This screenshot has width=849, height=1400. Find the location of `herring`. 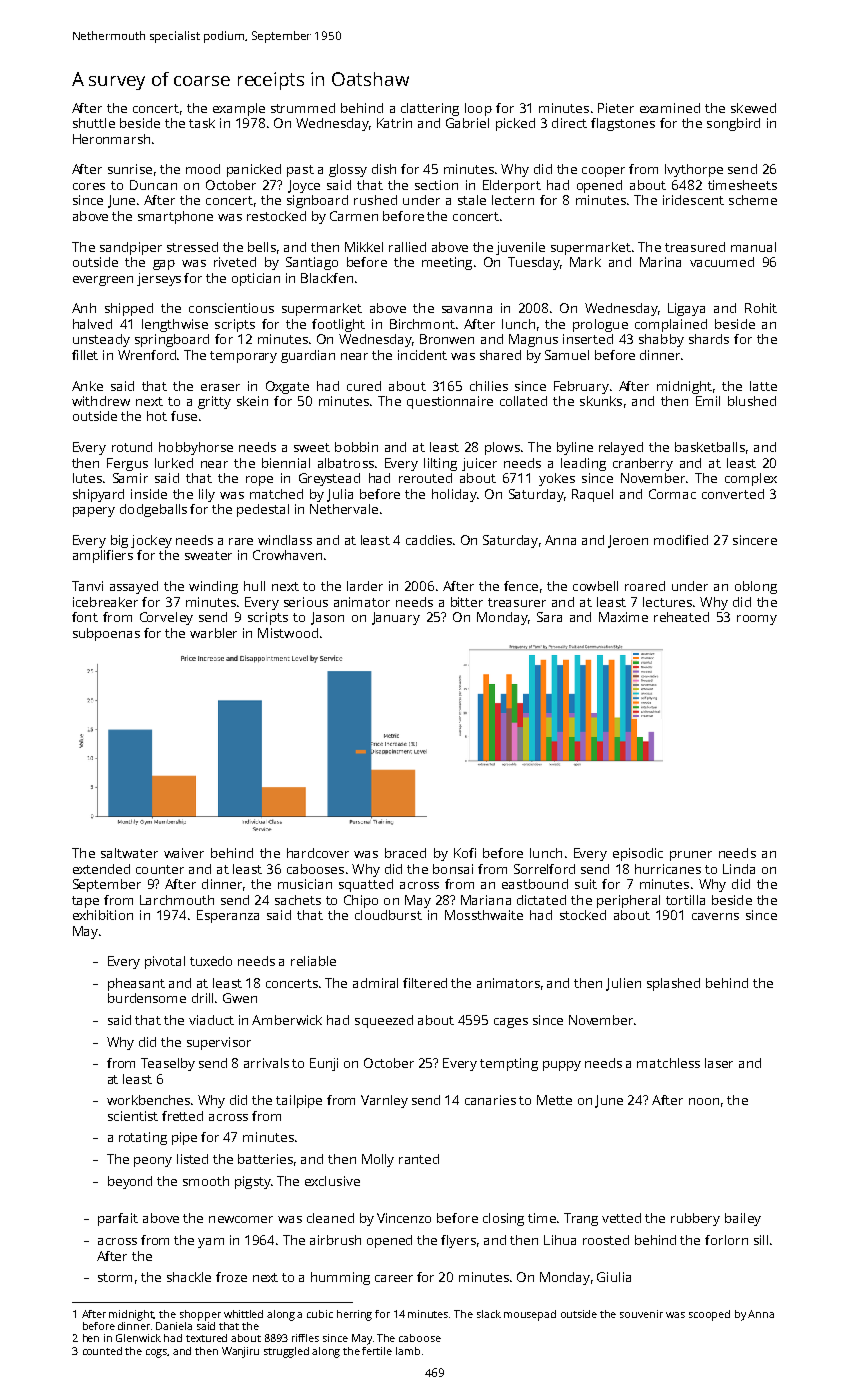

herring is located at coordinates (354, 1315).
